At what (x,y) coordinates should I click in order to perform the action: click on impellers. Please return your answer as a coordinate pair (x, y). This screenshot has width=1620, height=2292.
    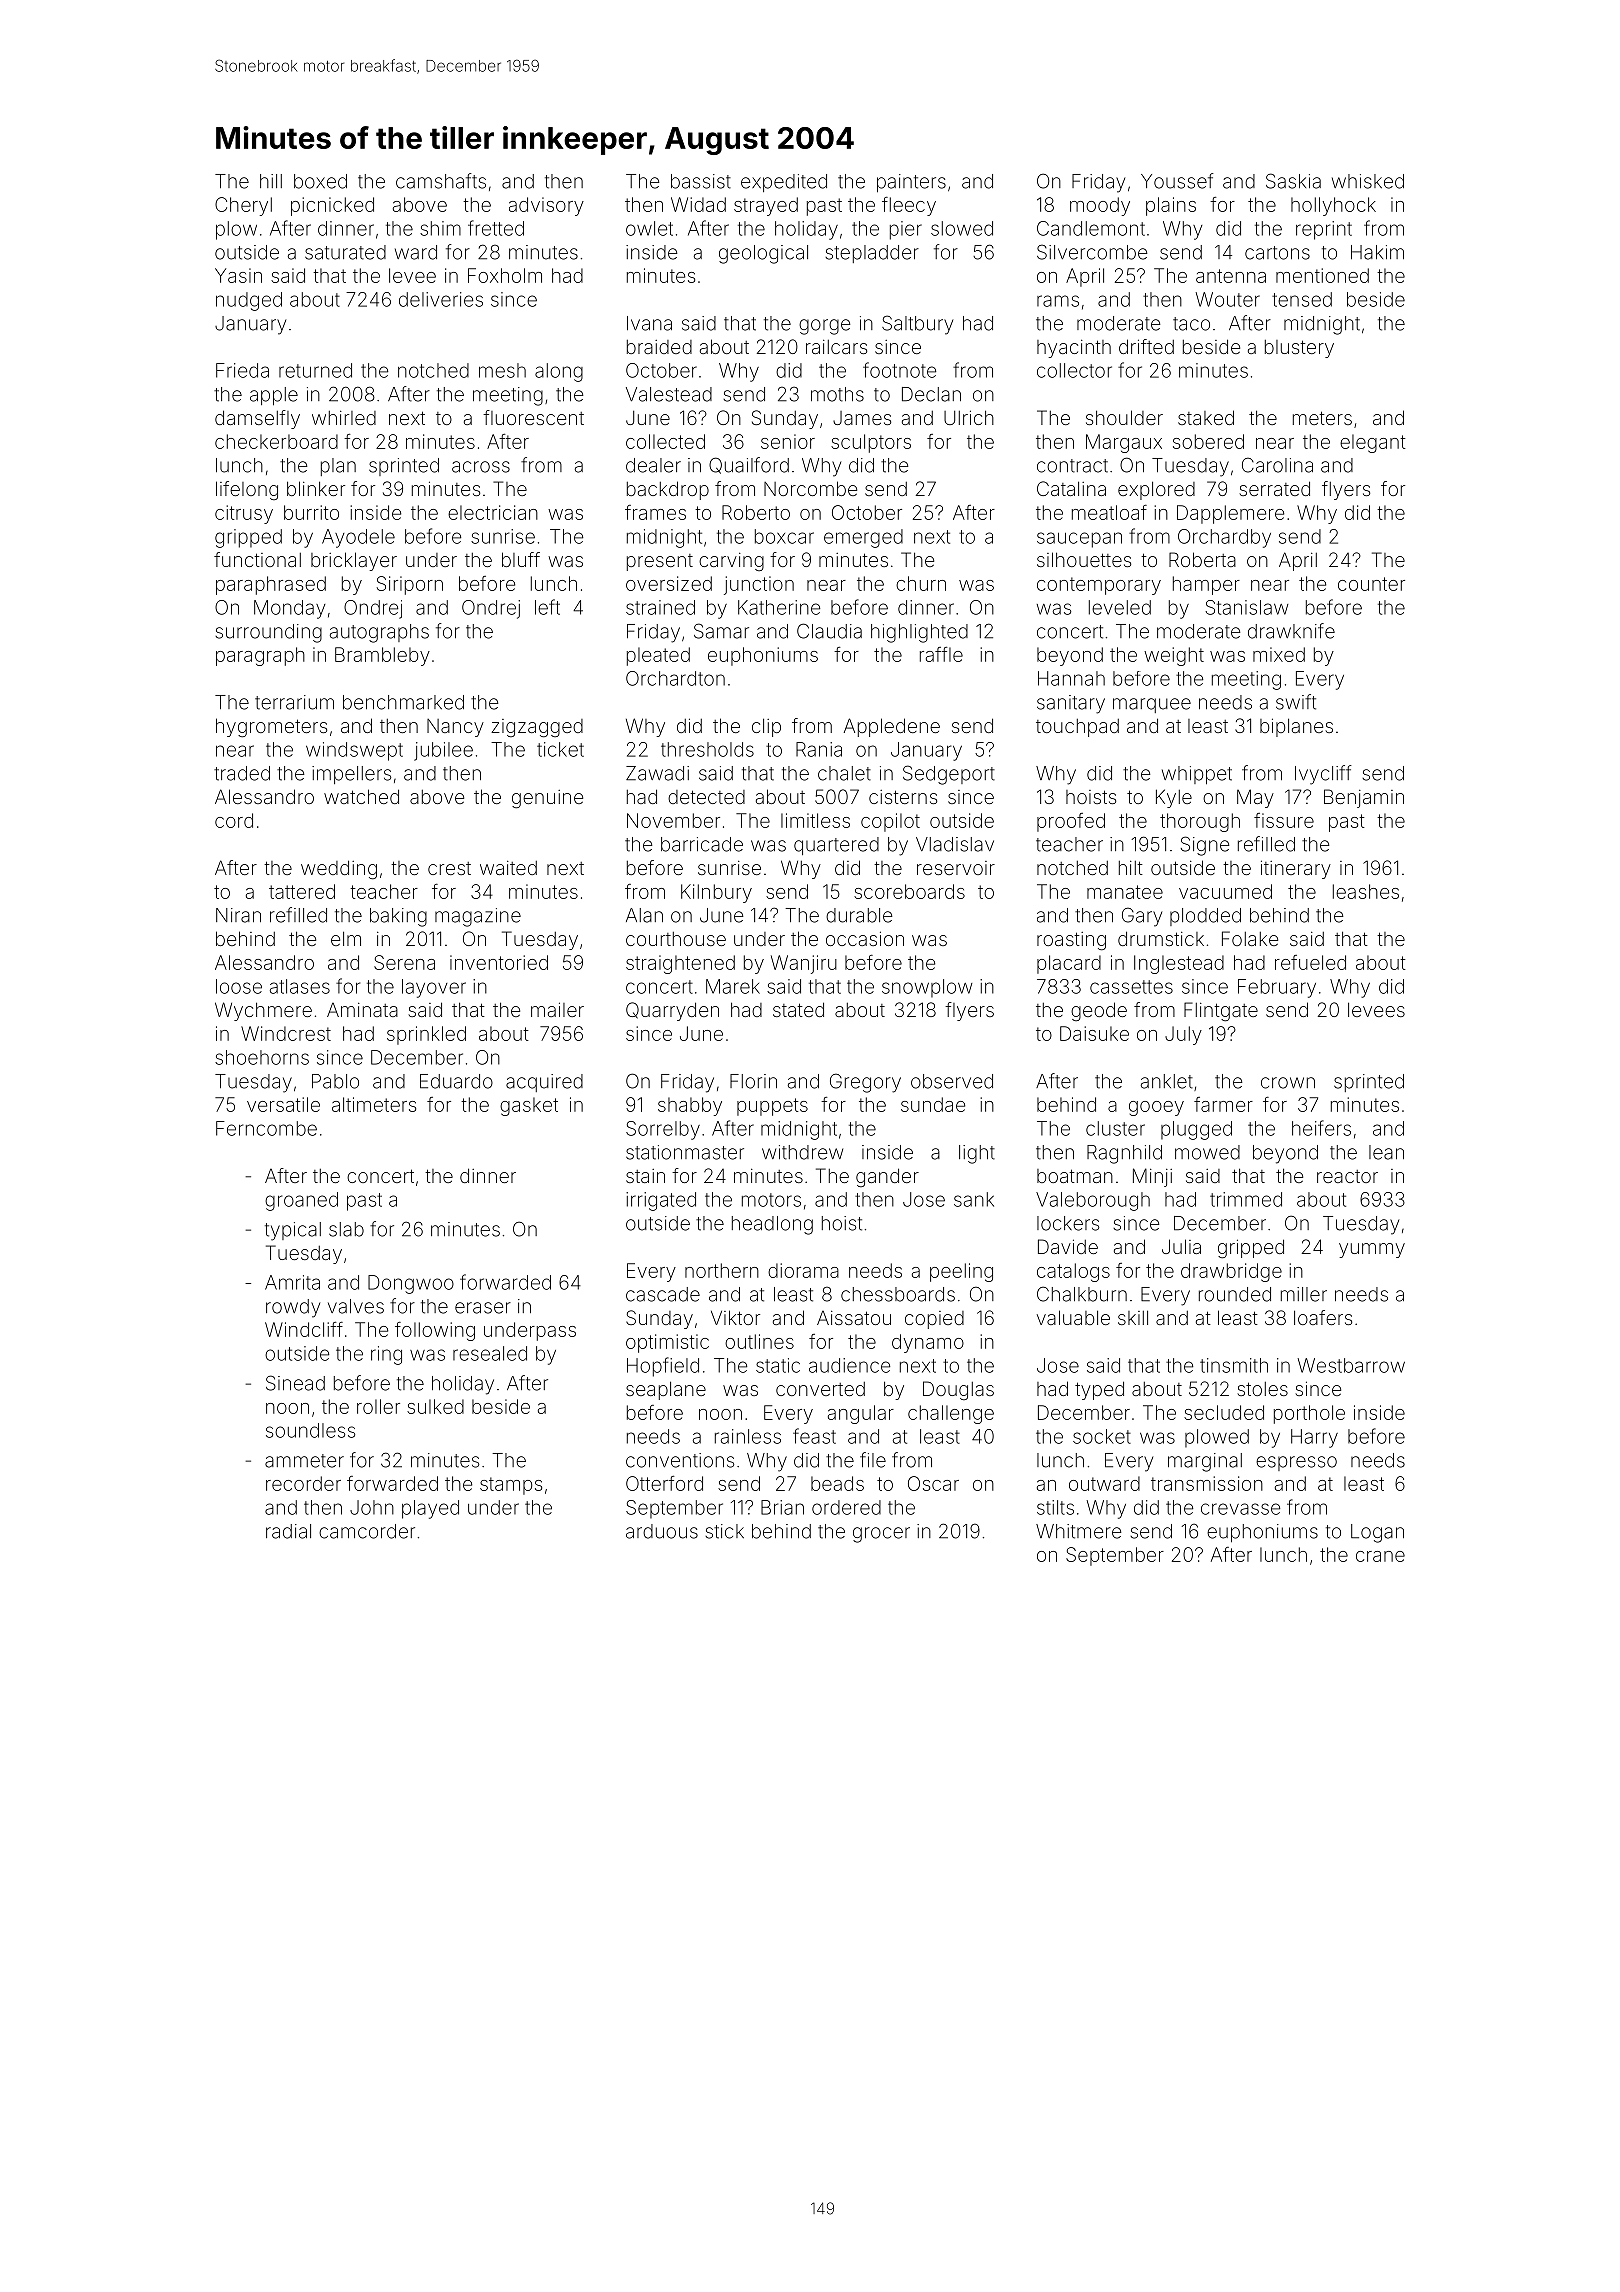
    Looking at the image, I should click on (351, 775).
